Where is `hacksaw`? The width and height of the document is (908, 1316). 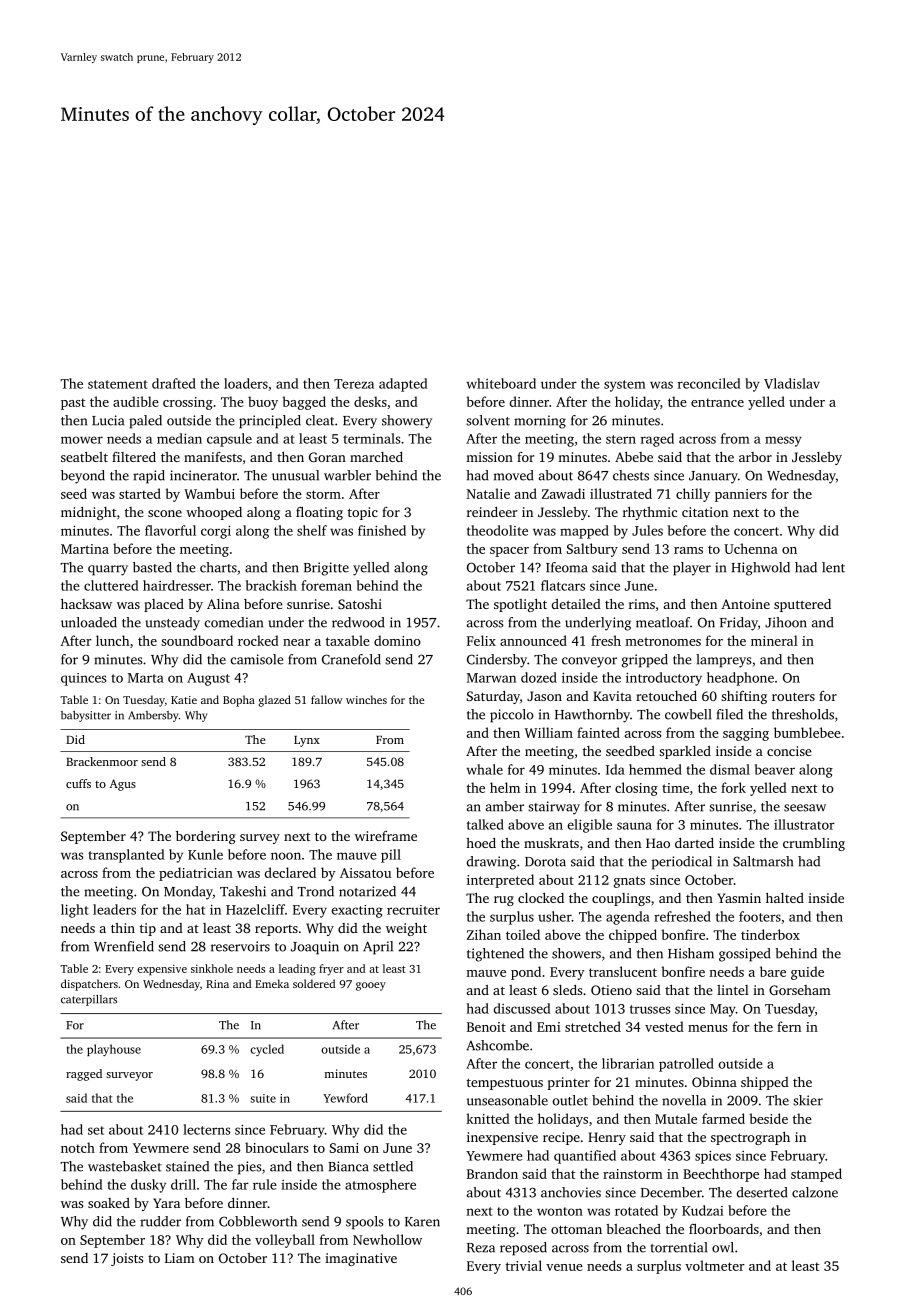
hacksaw is located at coordinates (86, 604).
